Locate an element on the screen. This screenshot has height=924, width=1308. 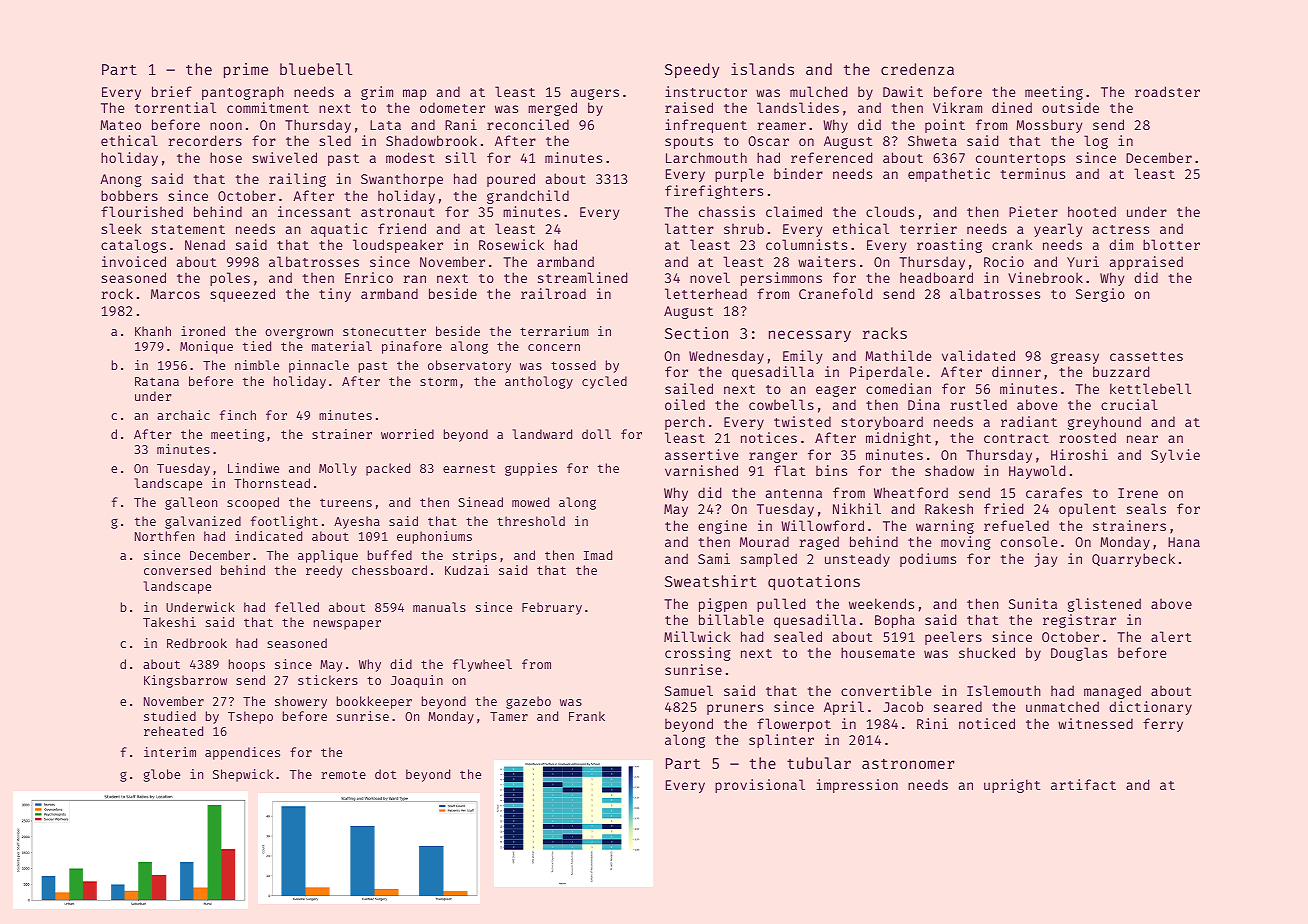
provisional is located at coordinates (760, 786).
